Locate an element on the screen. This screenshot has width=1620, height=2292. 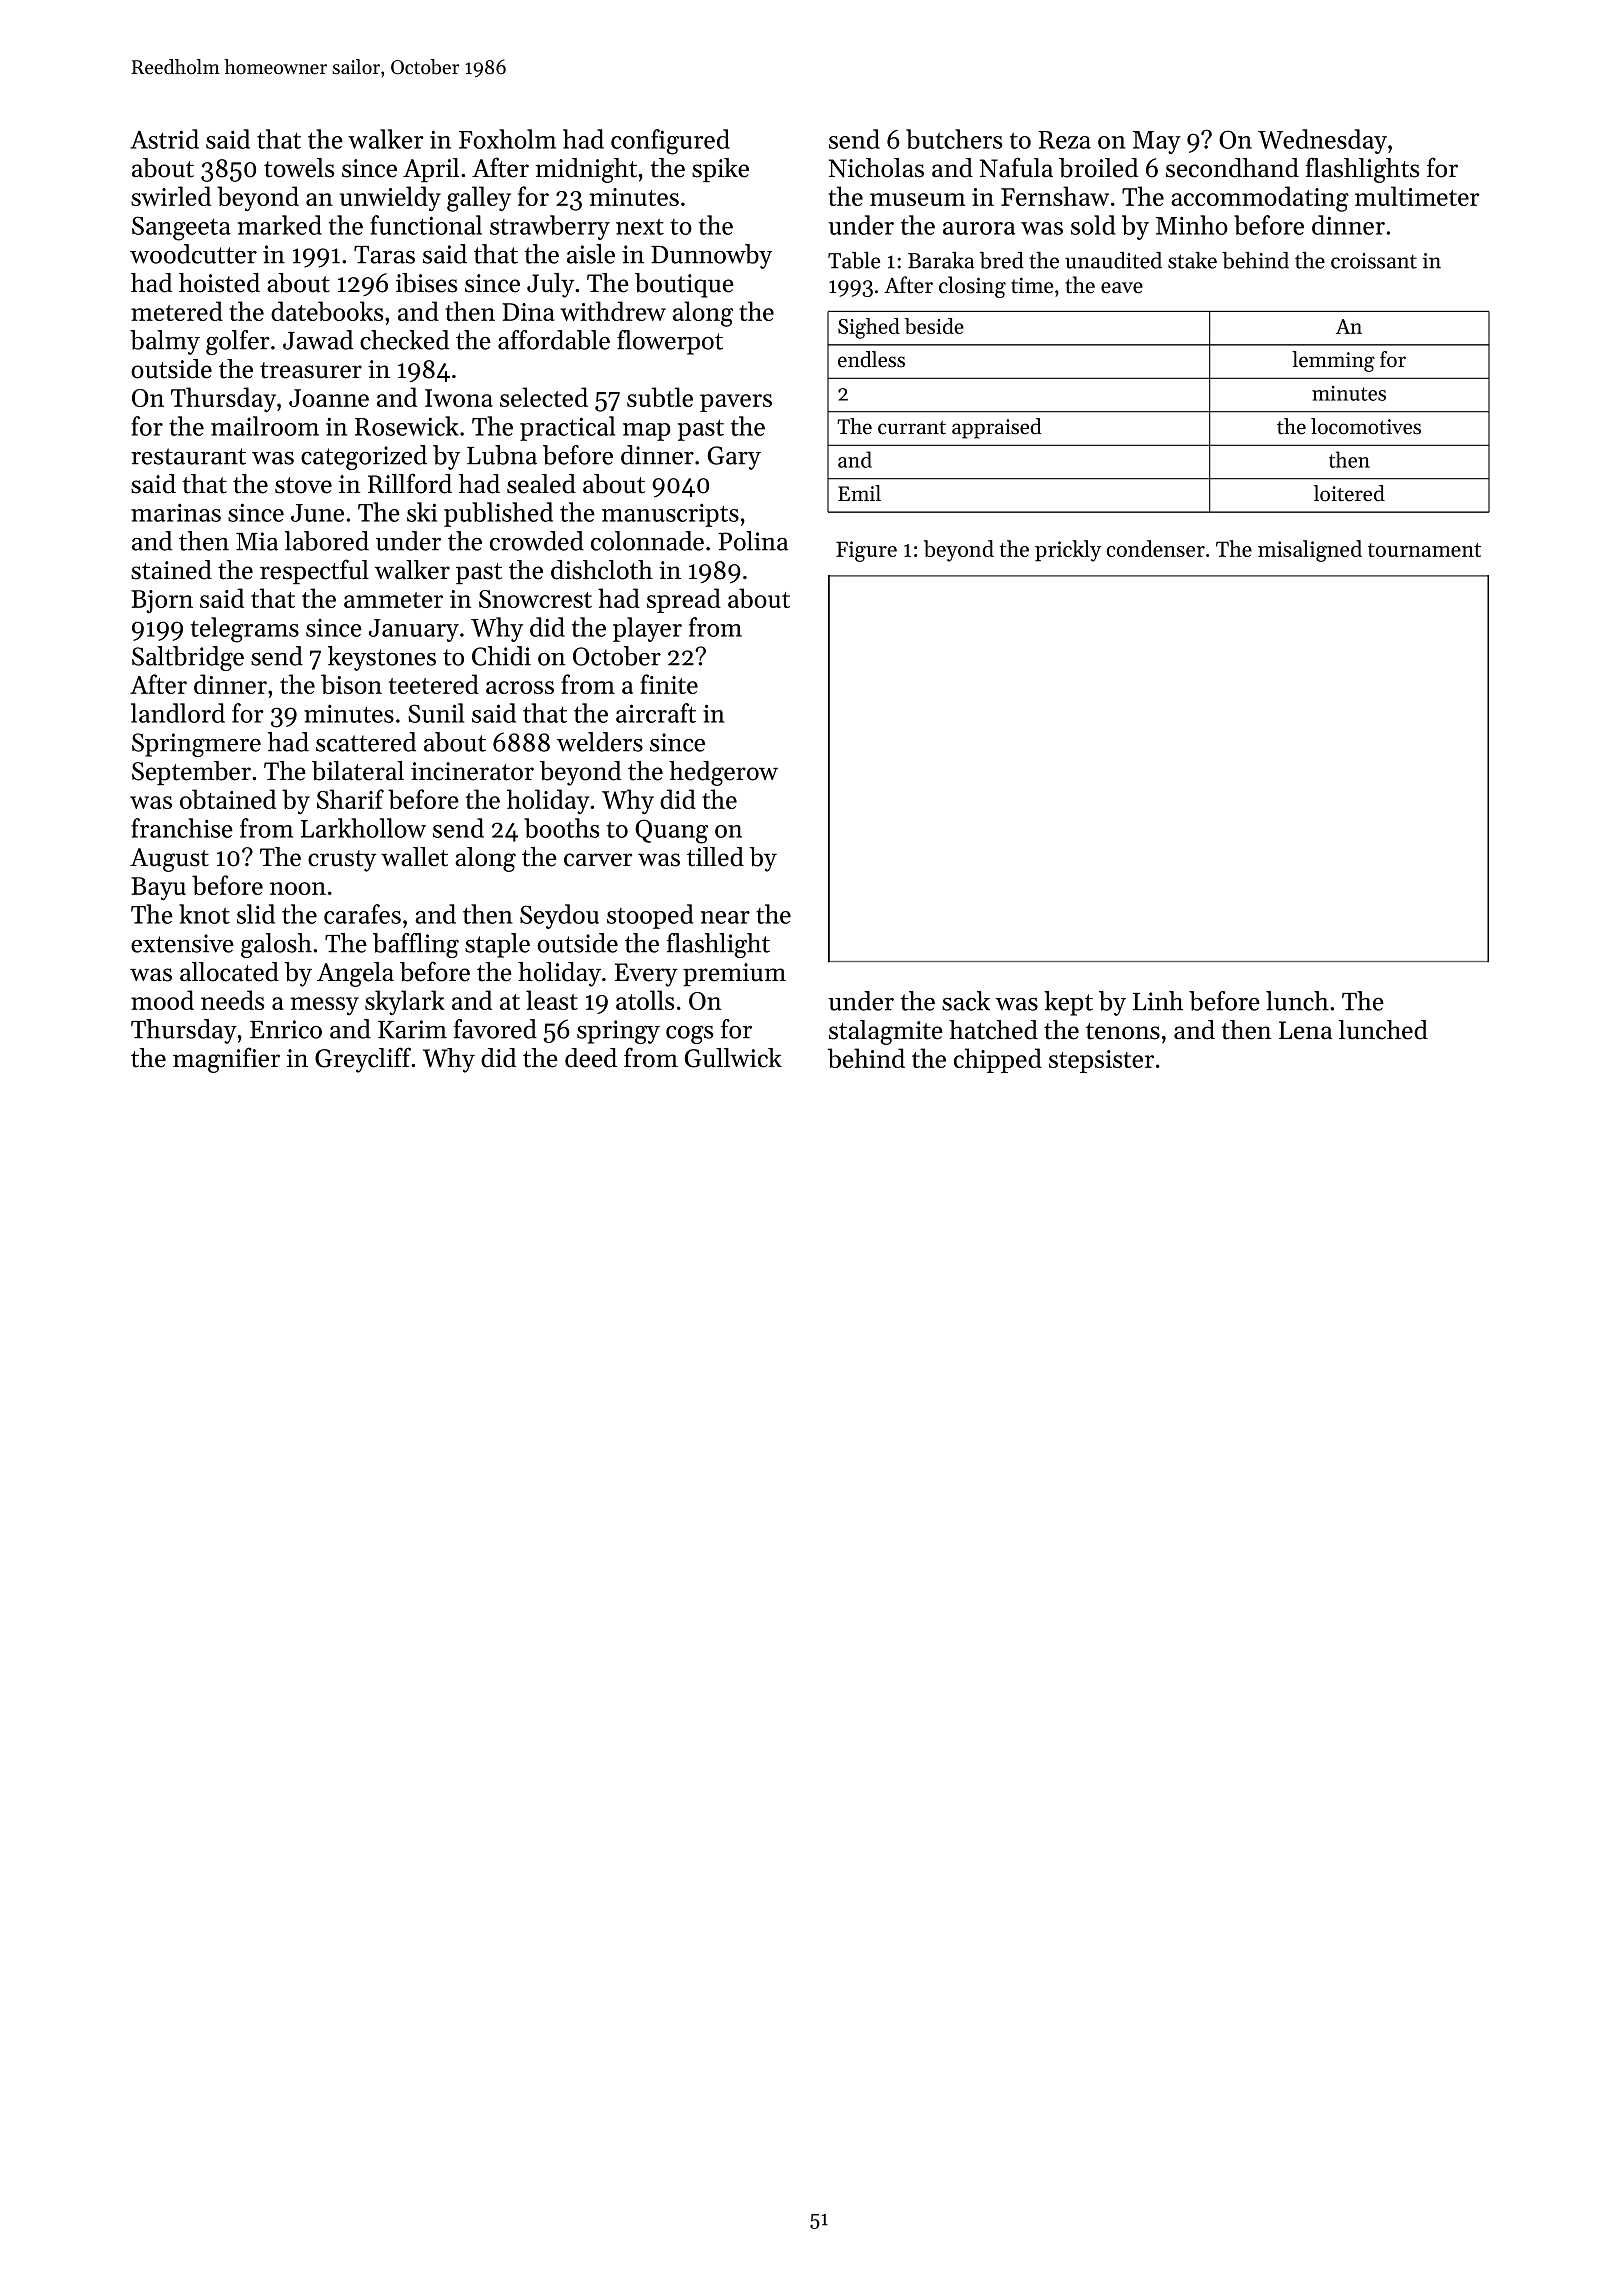
tournament is located at coordinates (1424, 550).
